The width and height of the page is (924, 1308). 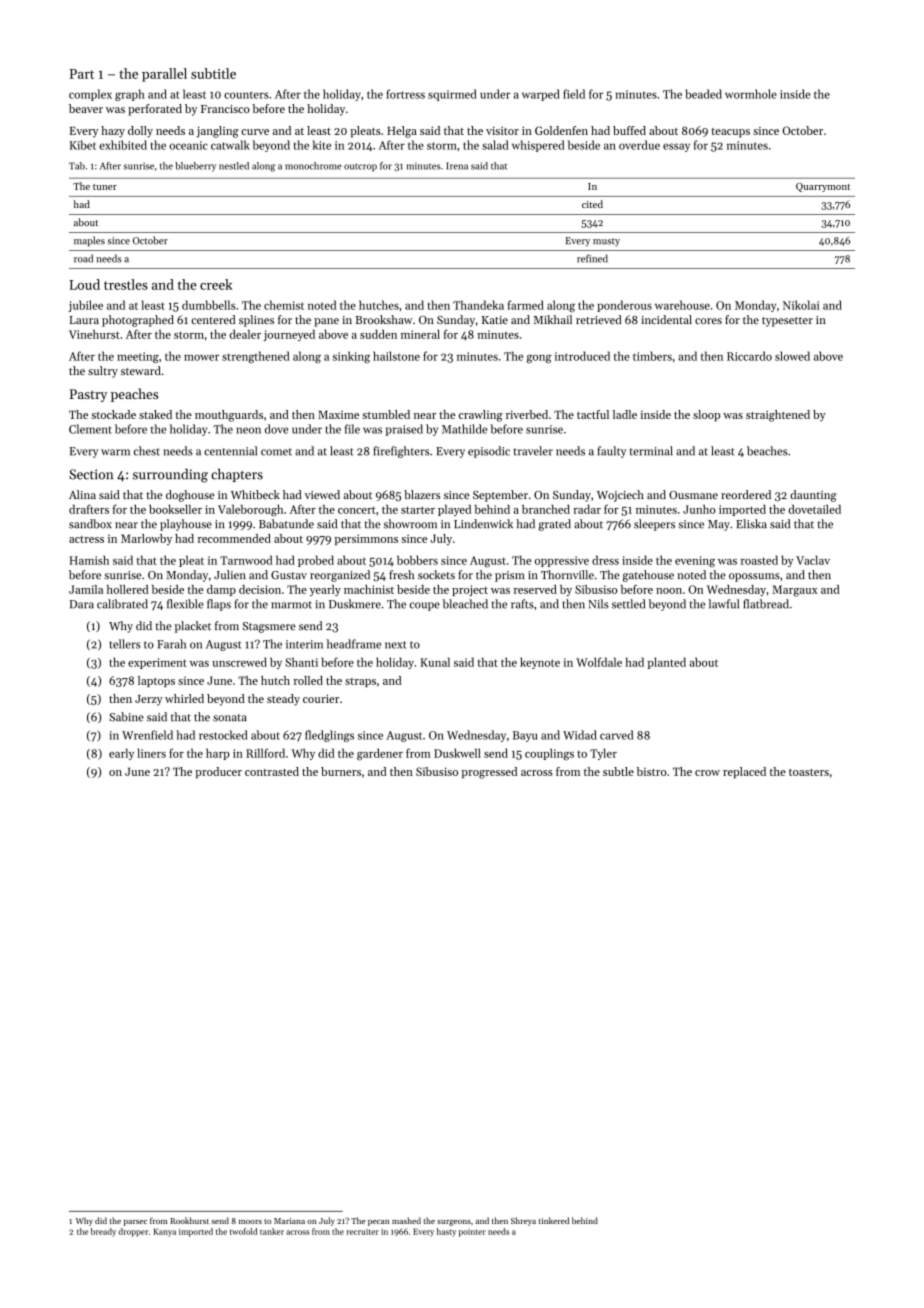 I want to click on Helga, so click(x=402, y=132).
